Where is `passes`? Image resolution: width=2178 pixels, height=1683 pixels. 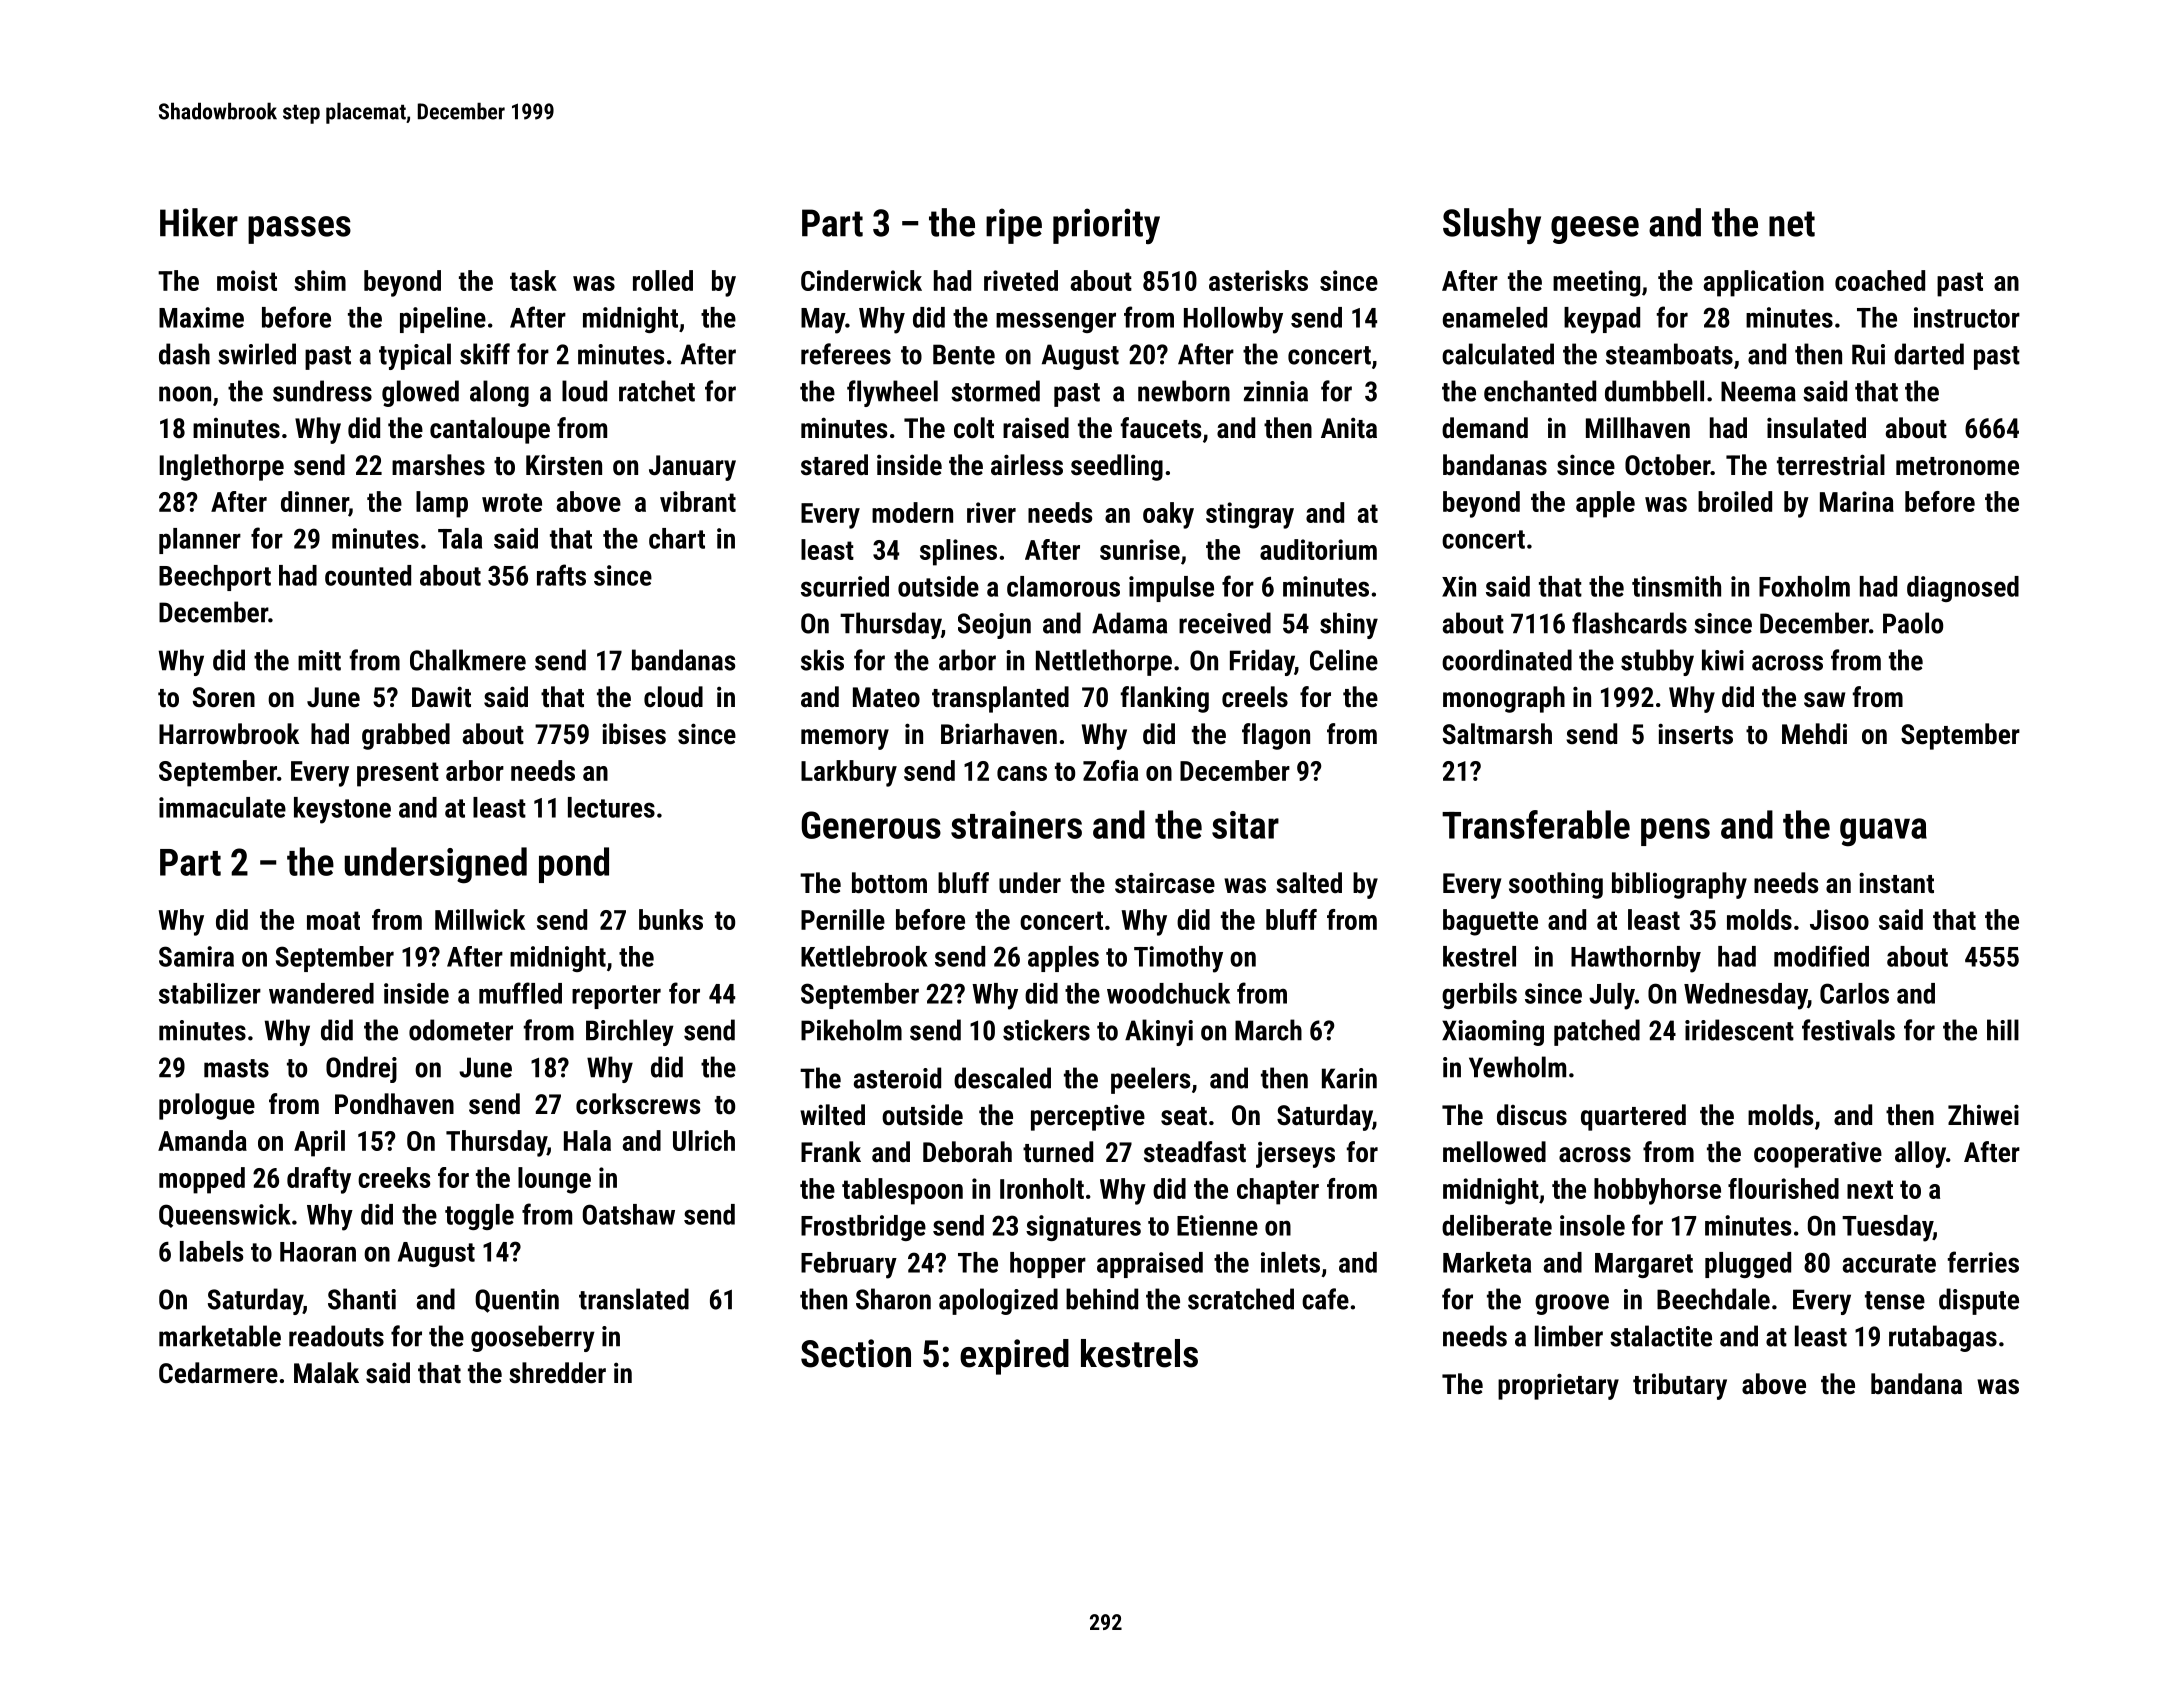
passes is located at coordinates (299, 230).
